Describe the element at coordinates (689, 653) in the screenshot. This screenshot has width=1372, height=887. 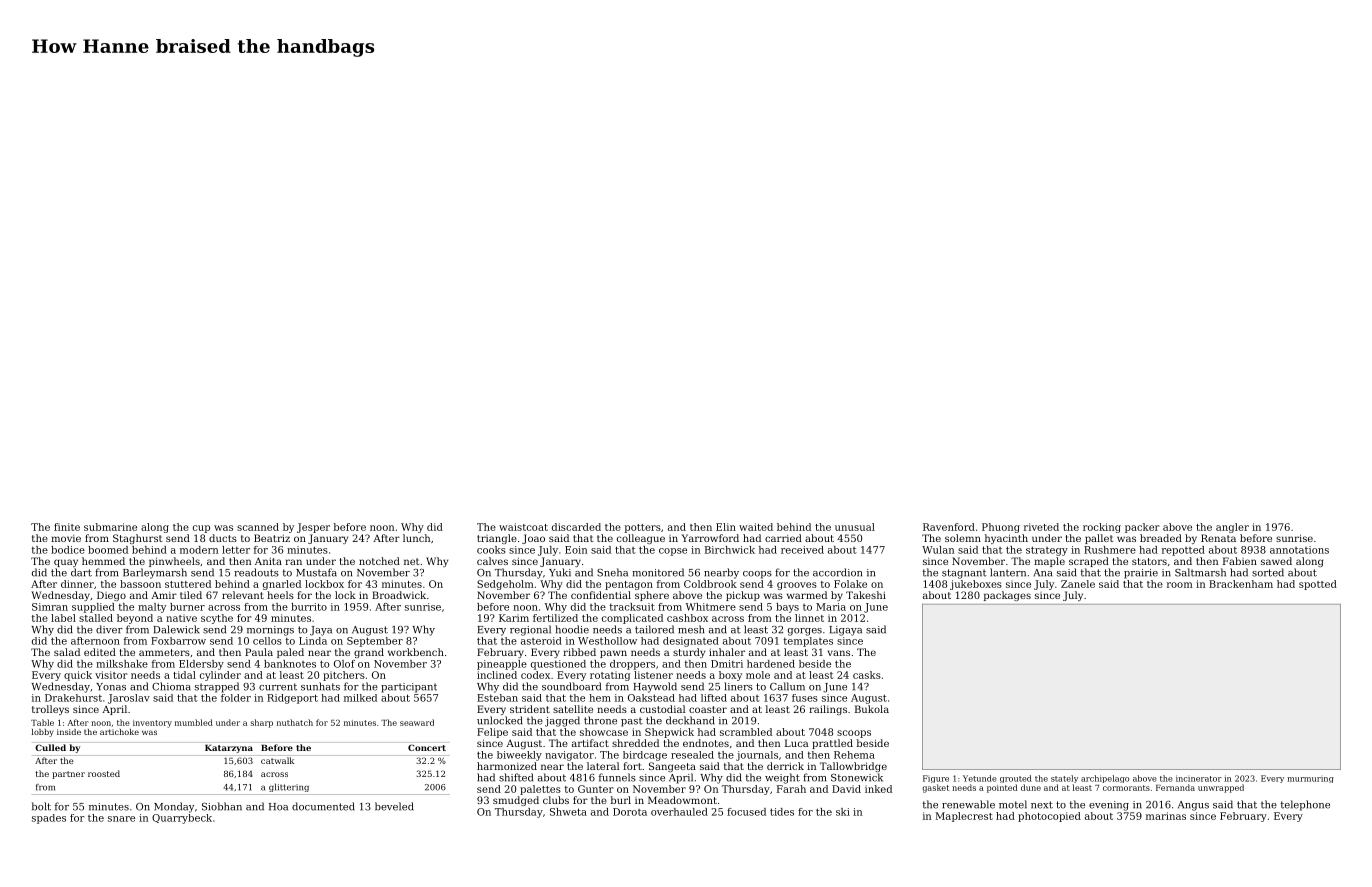
I see `sturdy` at that location.
